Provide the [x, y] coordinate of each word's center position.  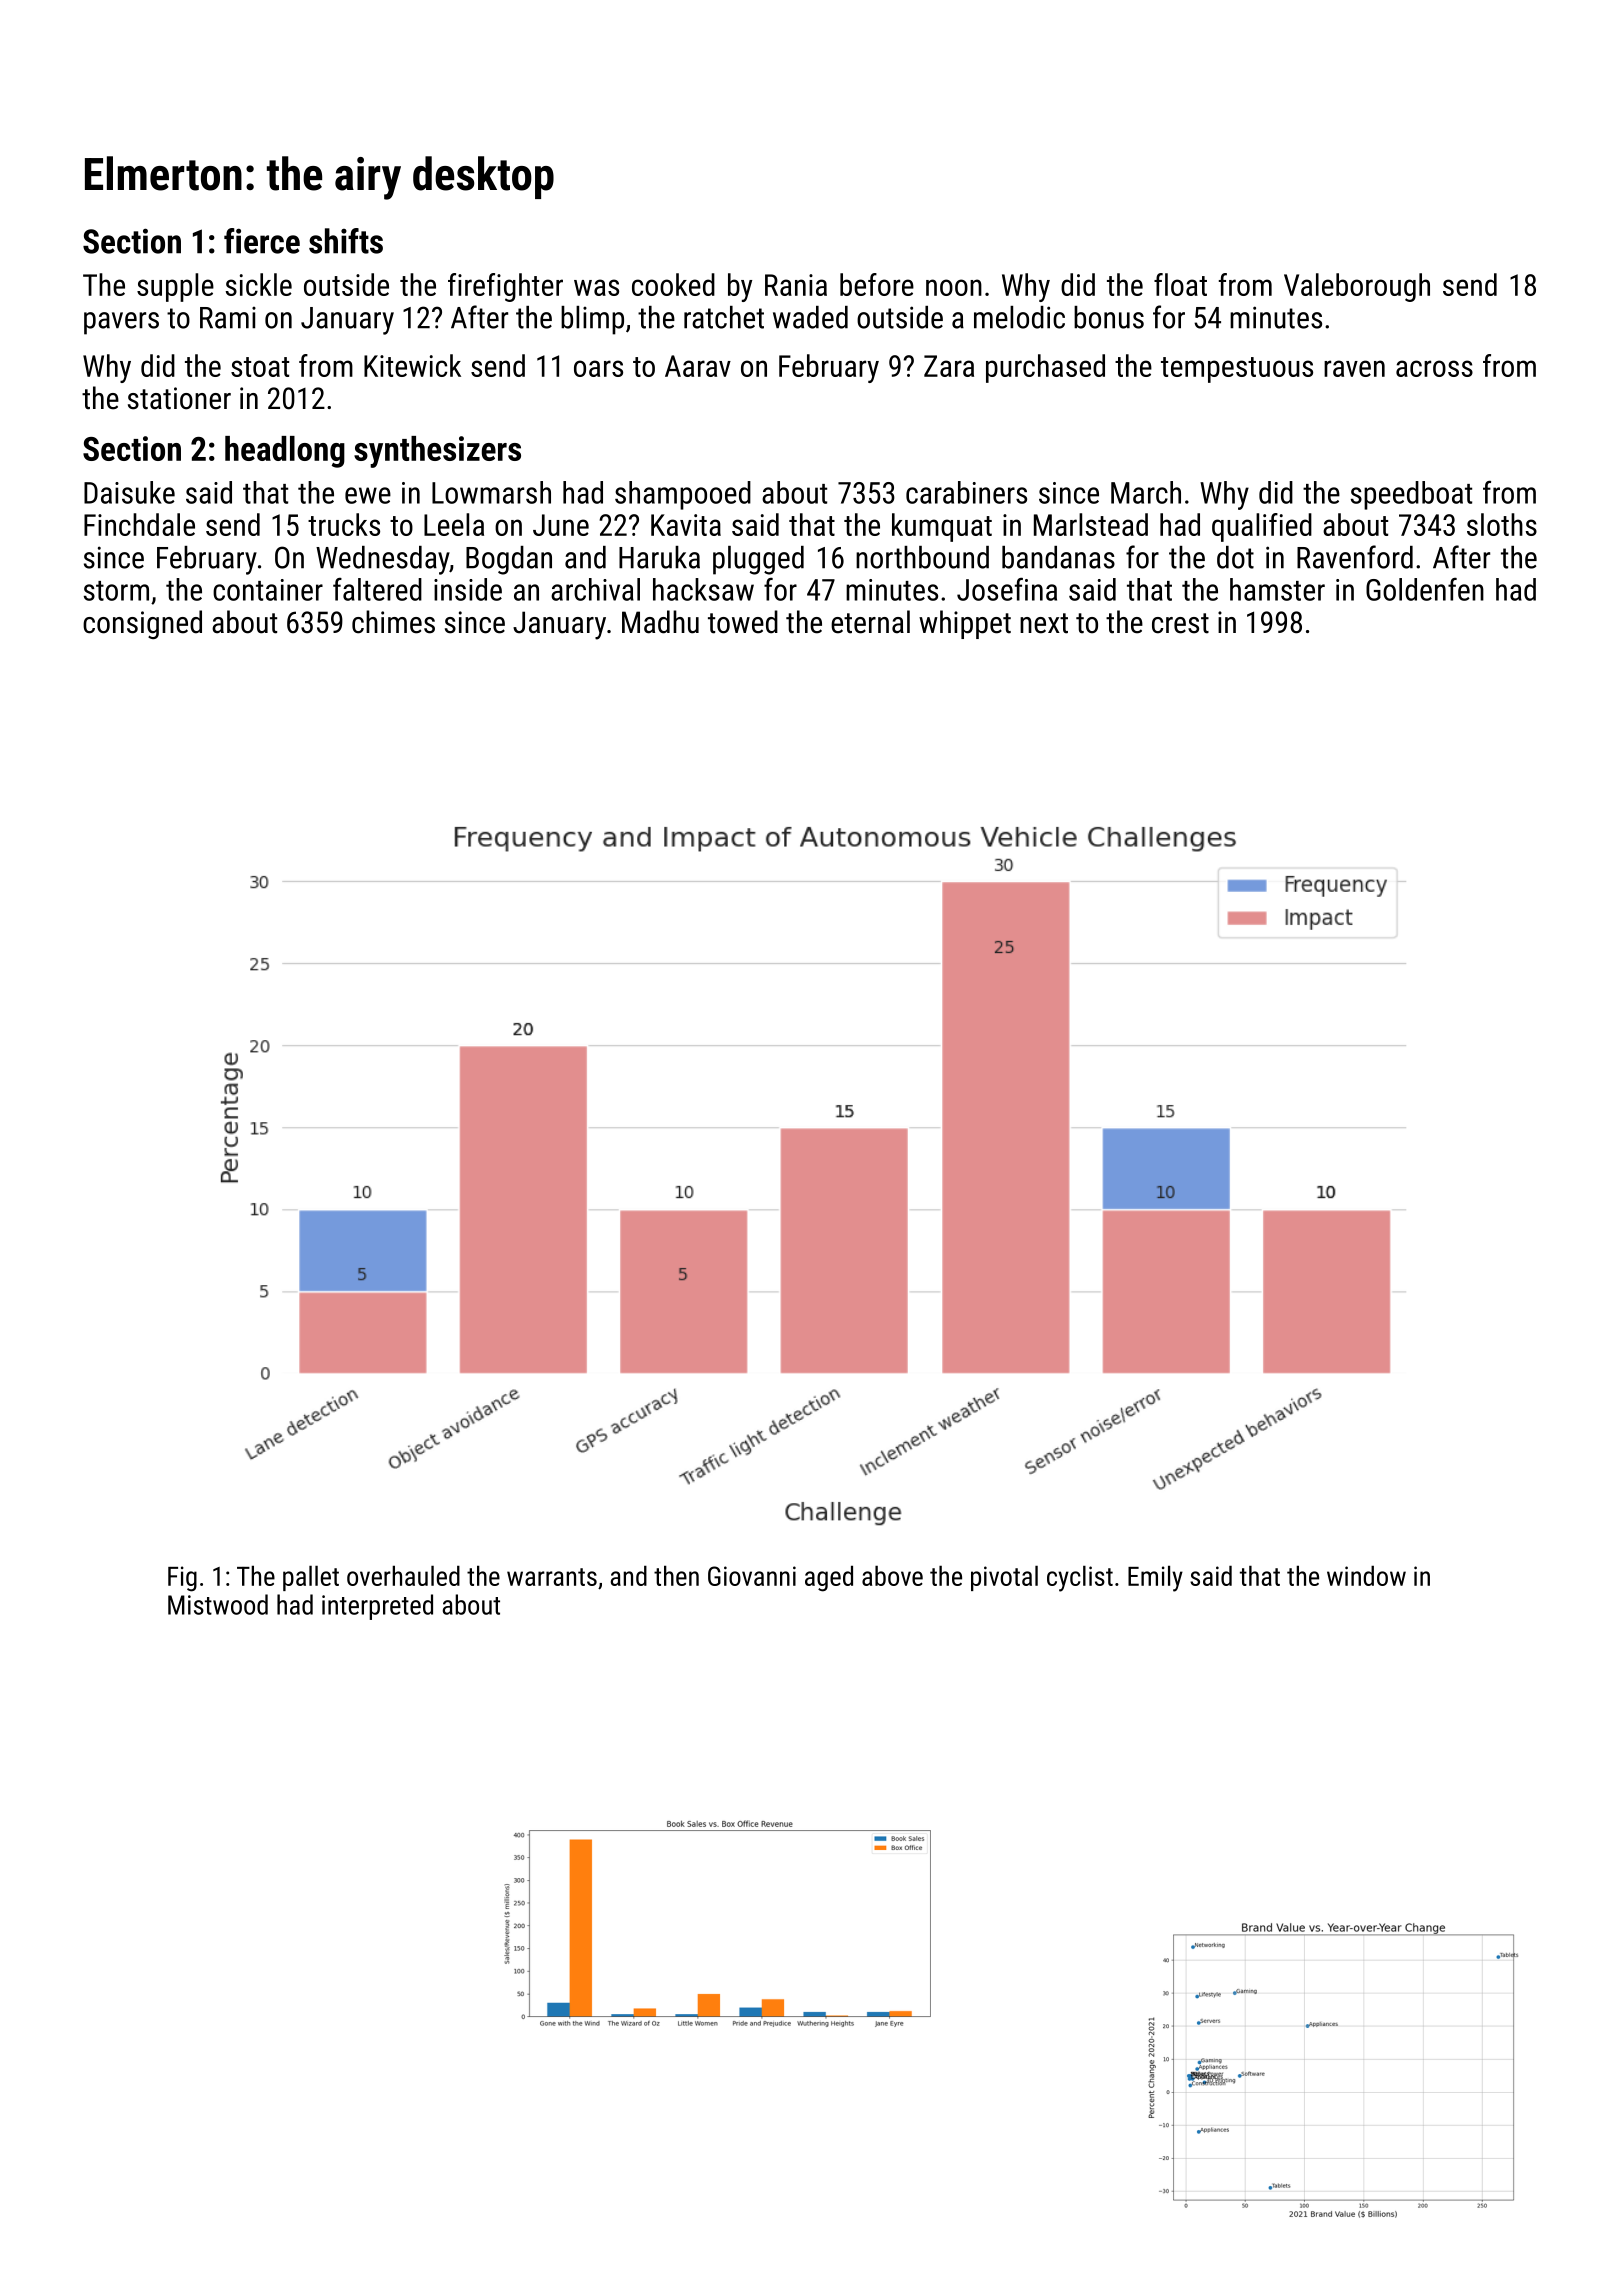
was [596, 287]
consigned [142, 624]
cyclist [1080, 1578]
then [676, 1575]
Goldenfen [1425, 589]
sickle [259, 284]
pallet [311, 1578]
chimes [393, 622]
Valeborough [1357, 287]
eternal [870, 622]
